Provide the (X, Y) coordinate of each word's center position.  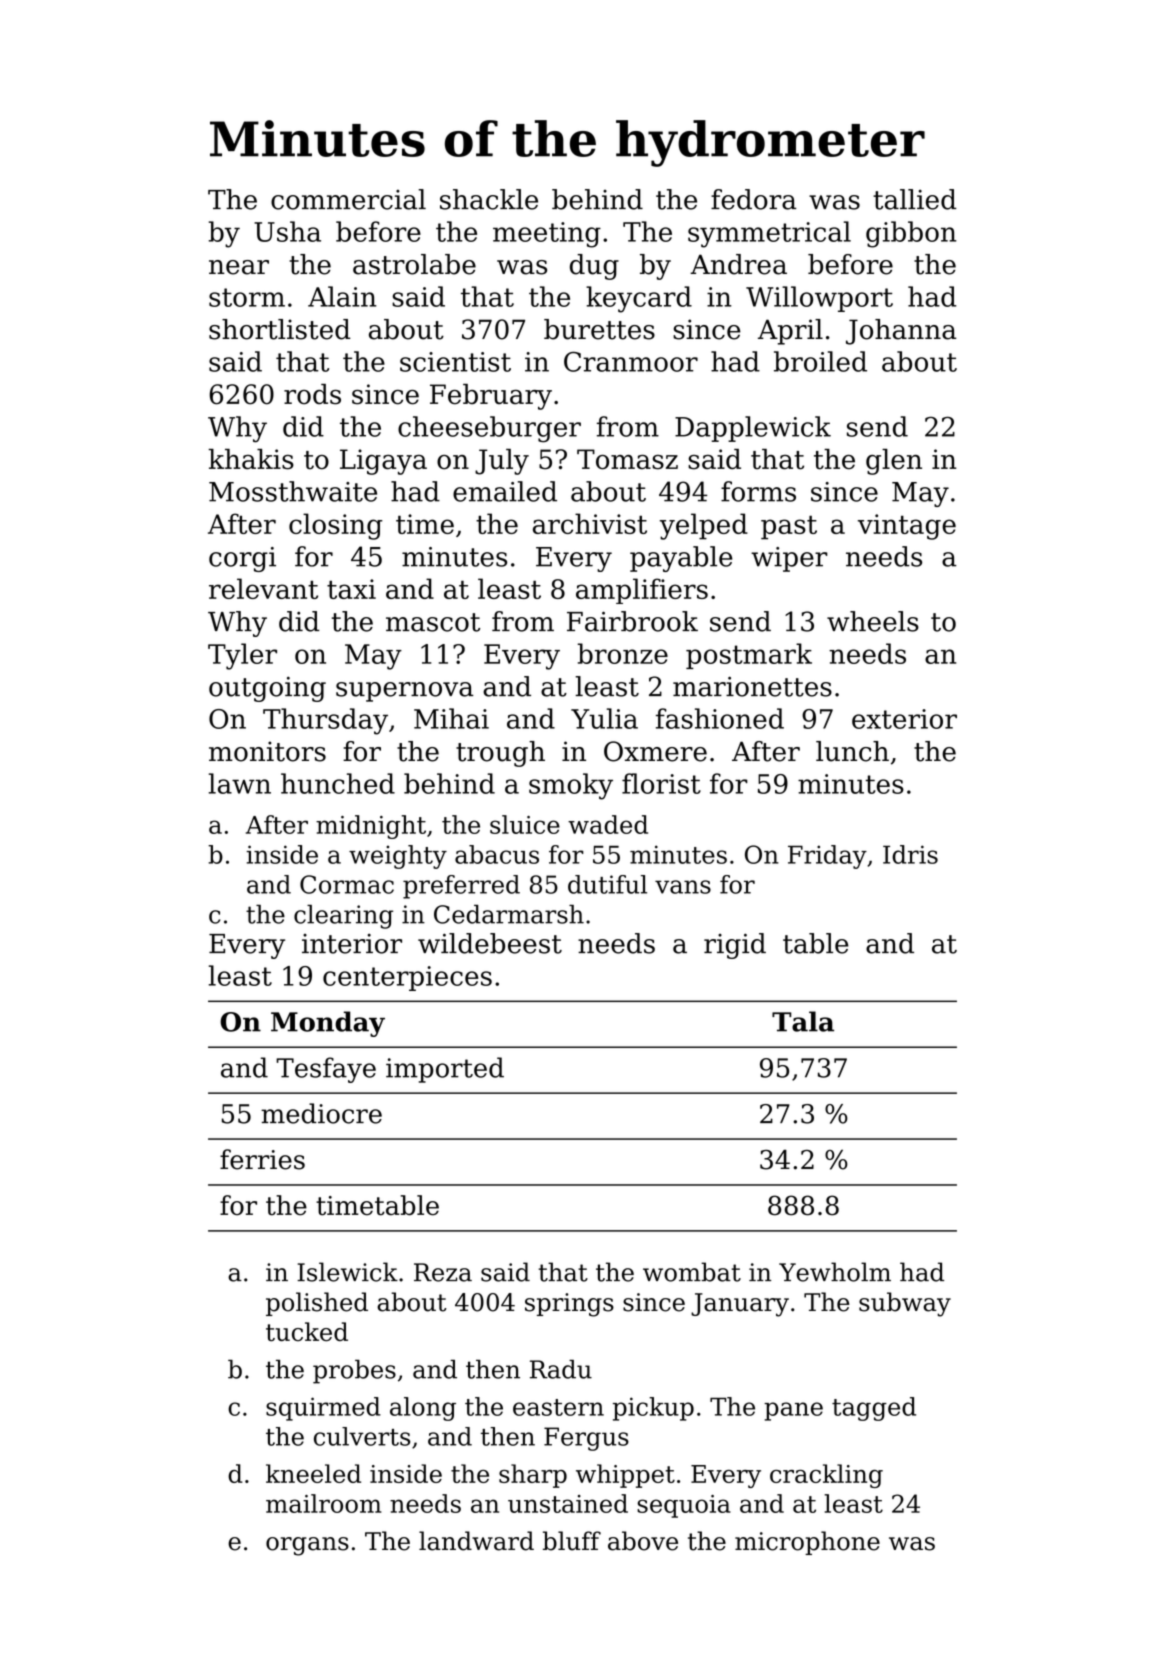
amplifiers (642, 591)
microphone (807, 1543)
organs (307, 1546)
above (643, 1541)
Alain (342, 296)
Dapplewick (753, 429)
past (789, 527)
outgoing (267, 689)
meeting (547, 235)
